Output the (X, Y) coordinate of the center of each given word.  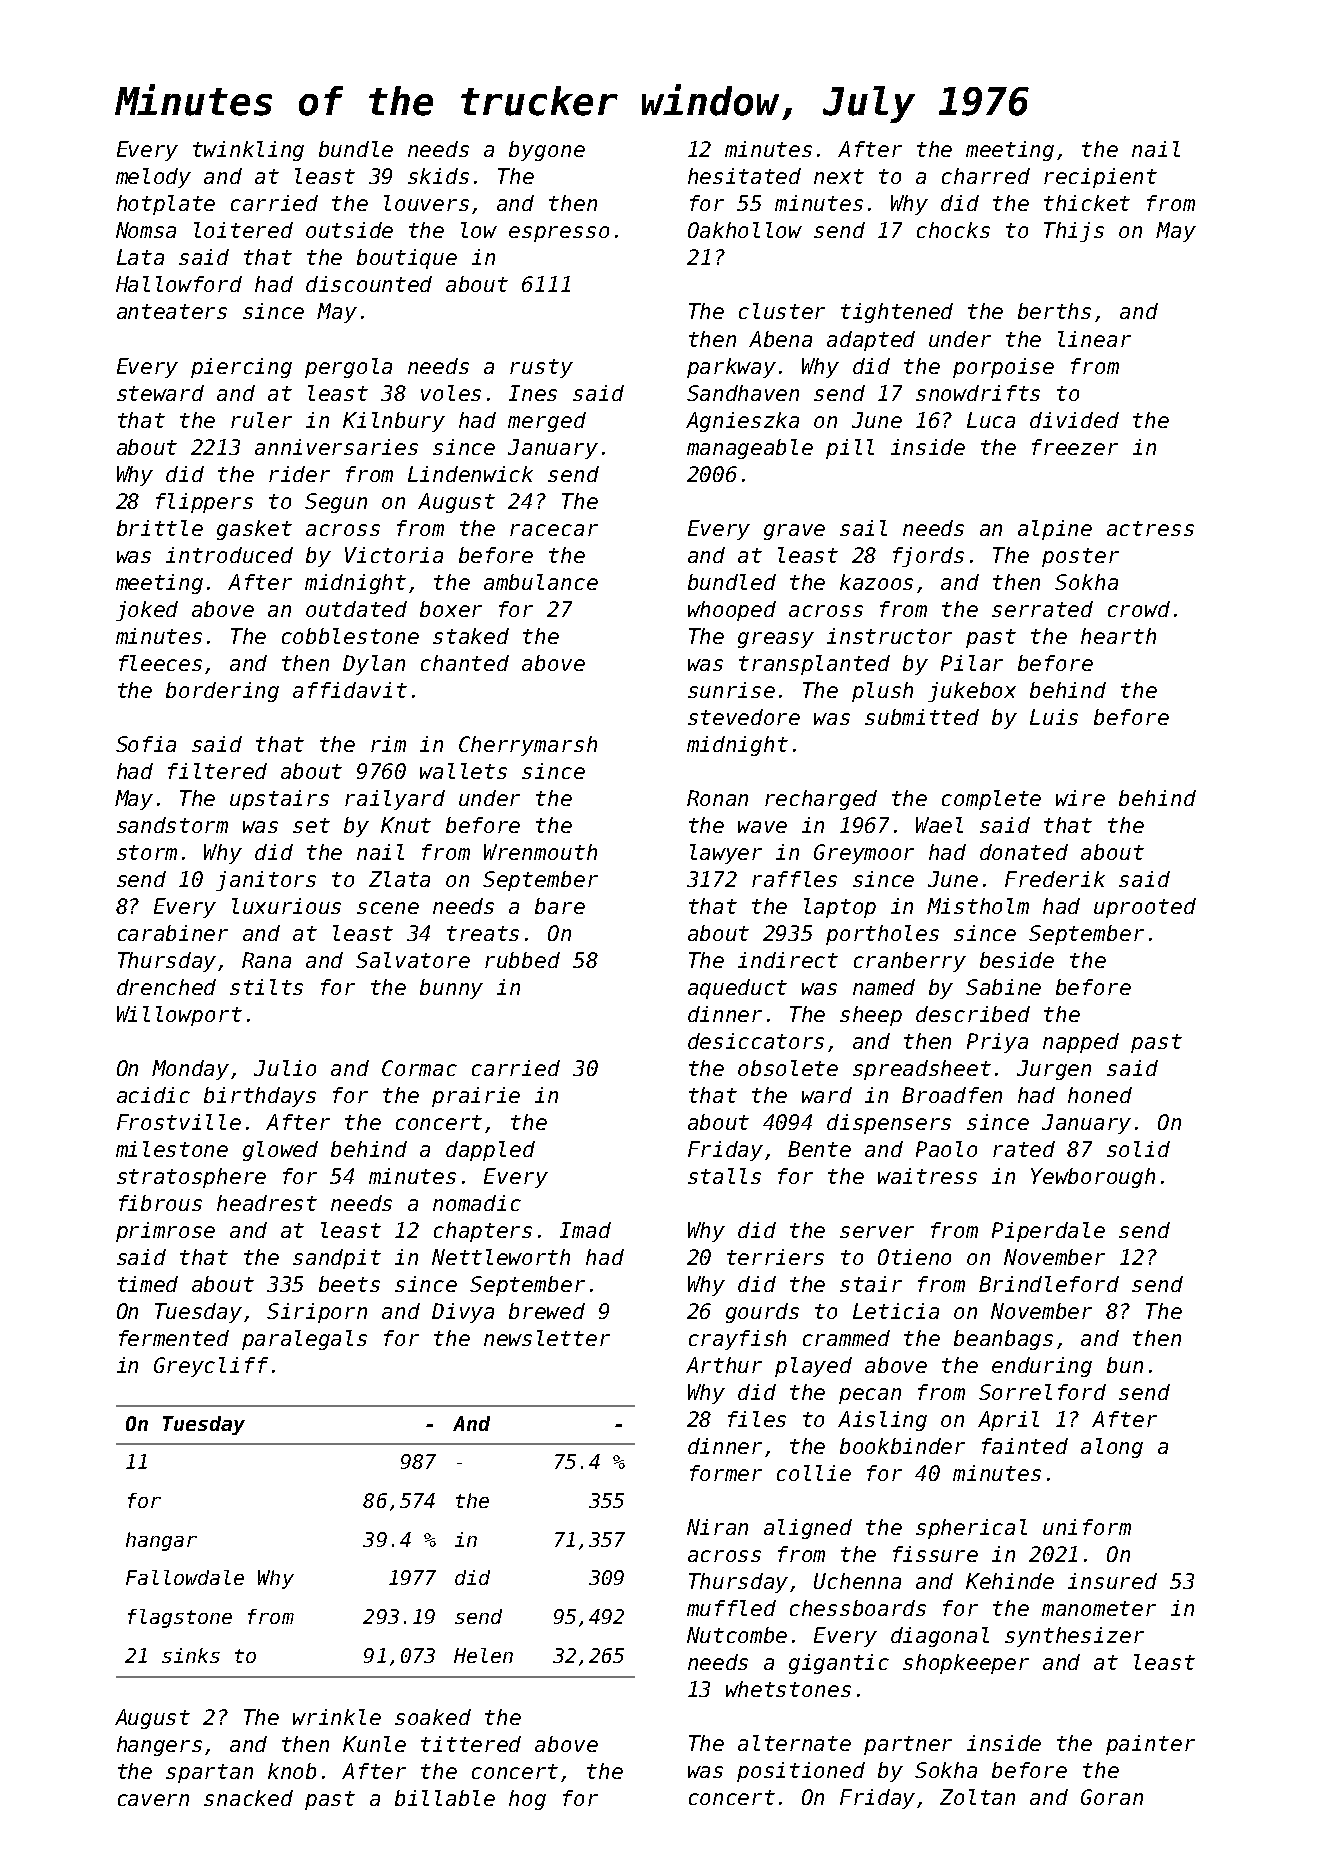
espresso (559, 234)
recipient (1100, 178)
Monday (190, 1070)
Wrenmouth (540, 852)
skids (438, 176)
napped (1081, 1043)
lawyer (726, 854)
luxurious (286, 906)
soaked (433, 1717)
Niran (717, 1527)
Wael (939, 825)
